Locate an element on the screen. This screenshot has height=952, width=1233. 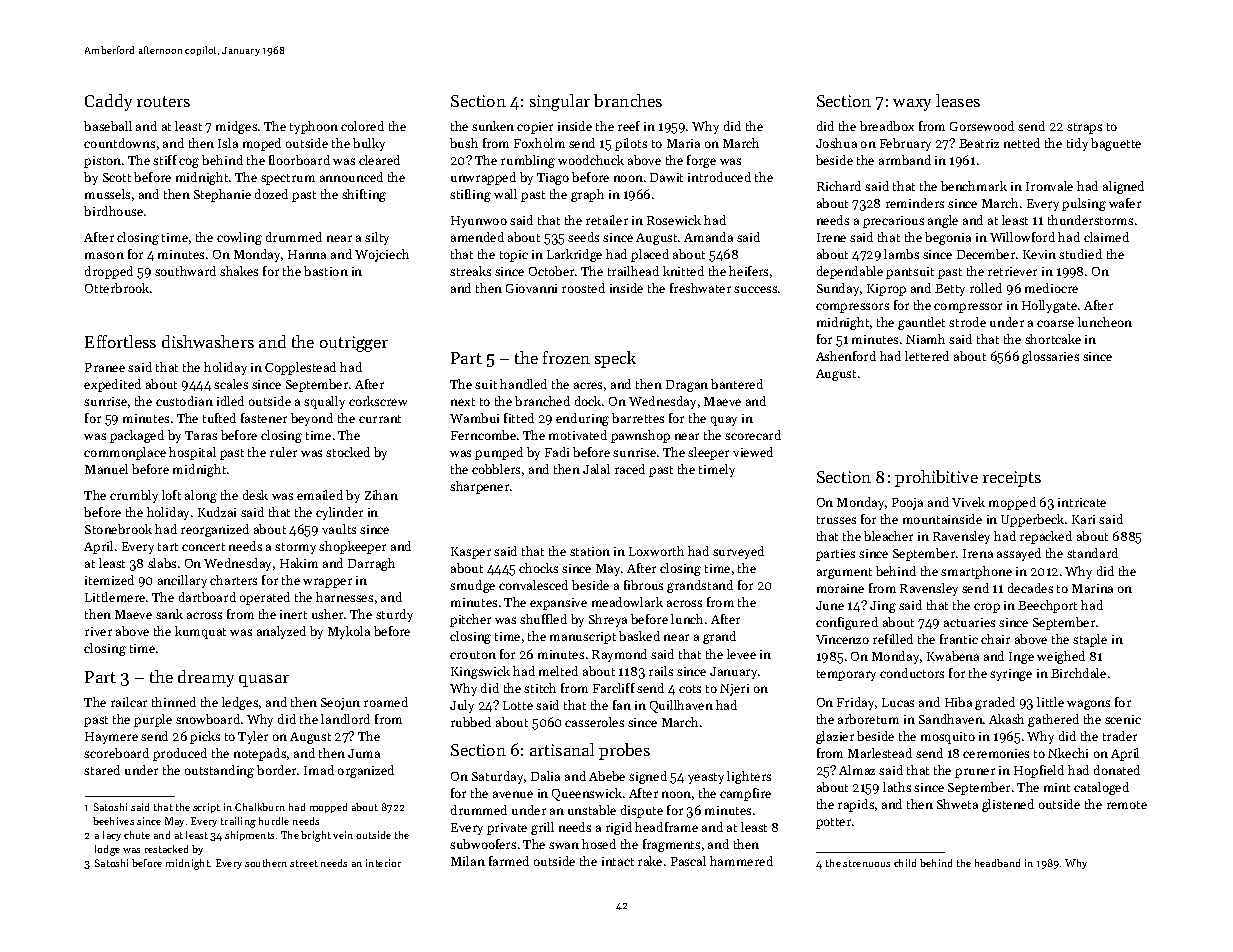
frozen is located at coordinates (566, 357).
